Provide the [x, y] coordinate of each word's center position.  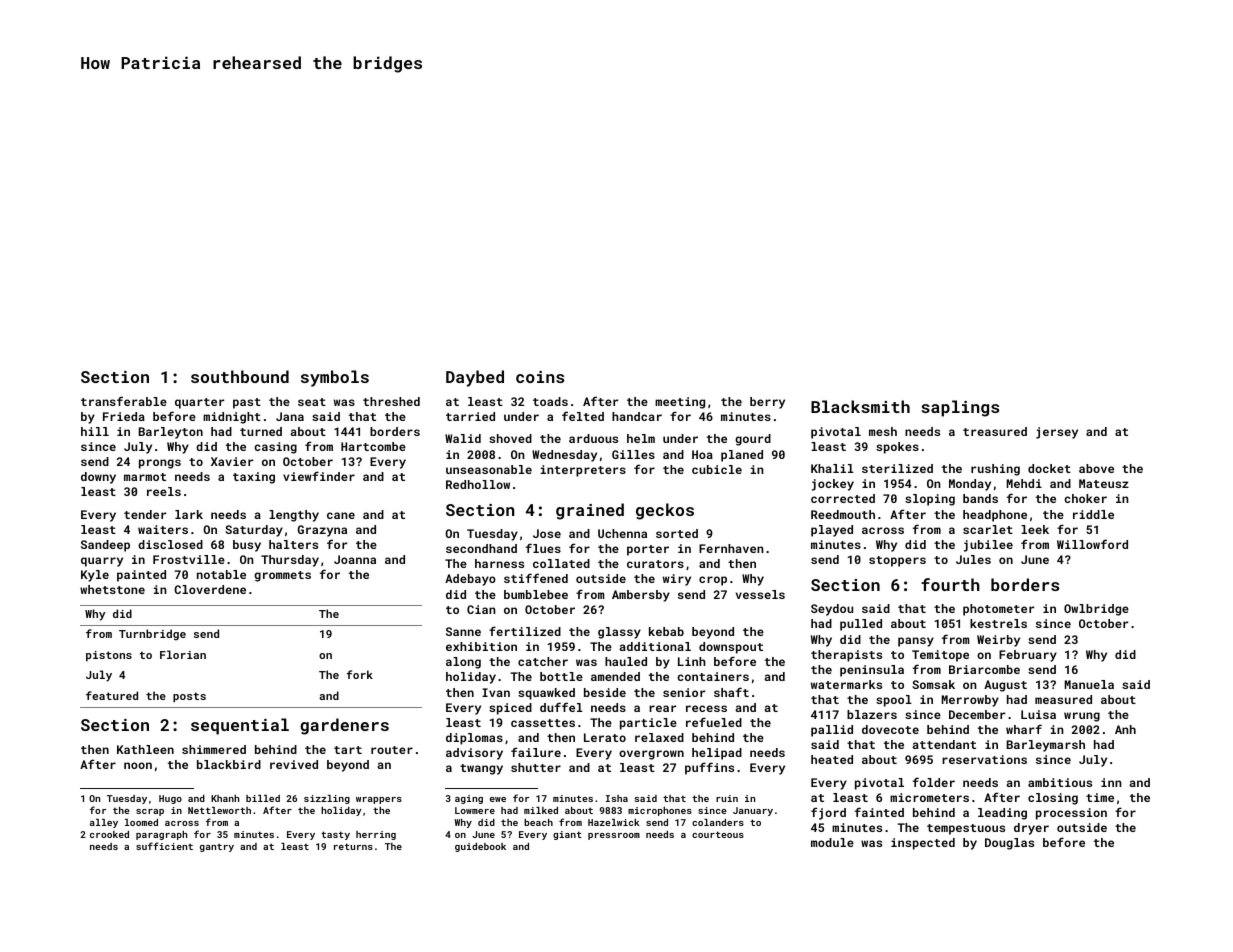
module [832, 842]
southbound [240, 376]
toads [550, 401]
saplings [960, 408]
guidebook [480, 847]
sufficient [164, 846]
